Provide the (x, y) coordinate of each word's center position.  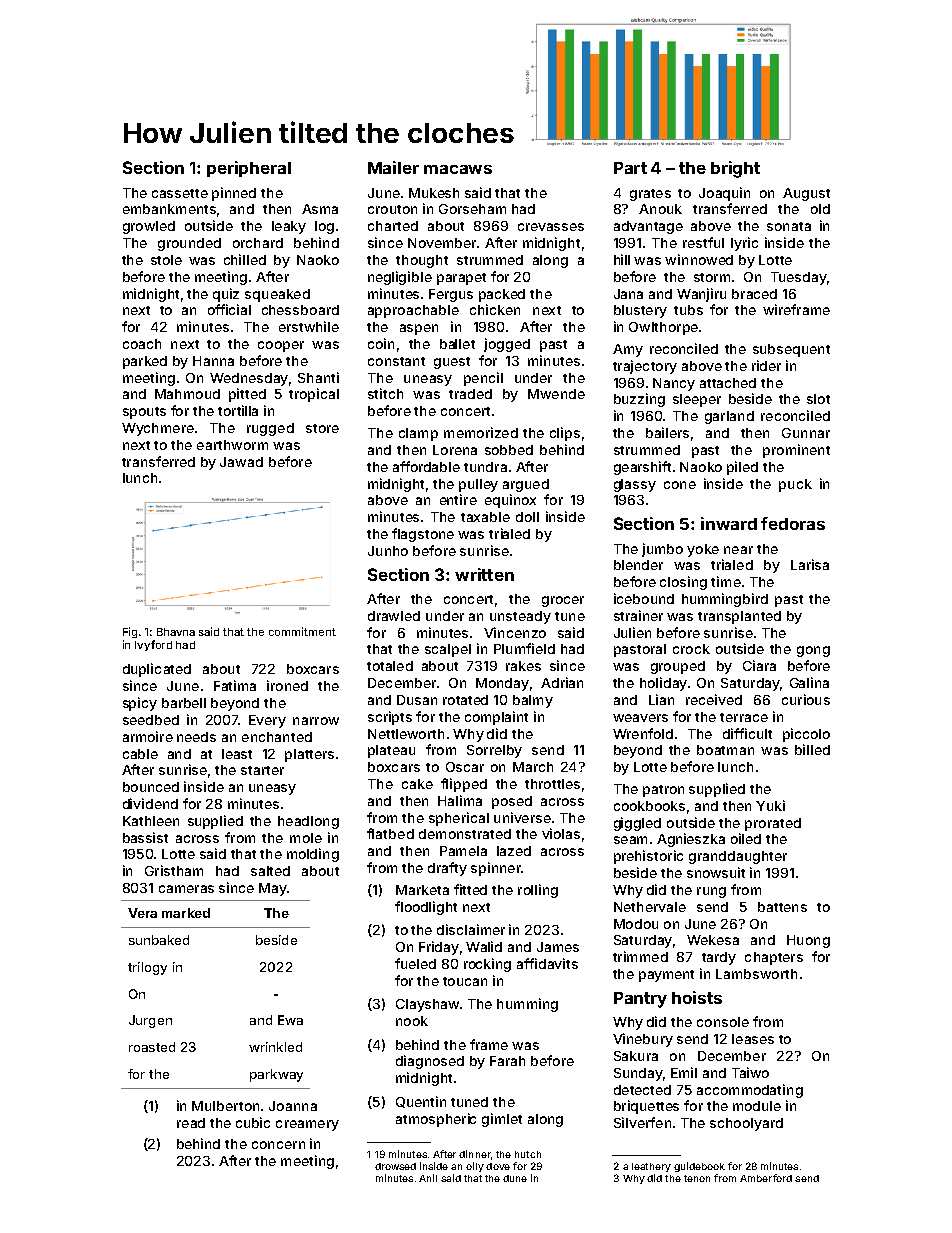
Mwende (556, 394)
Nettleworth (406, 734)
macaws (458, 169)
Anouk (660, 209)
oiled (746, 838)
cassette (180, 193)
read (191, 1123)
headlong (308, 822)
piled (742, 468)
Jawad (241, 462)
